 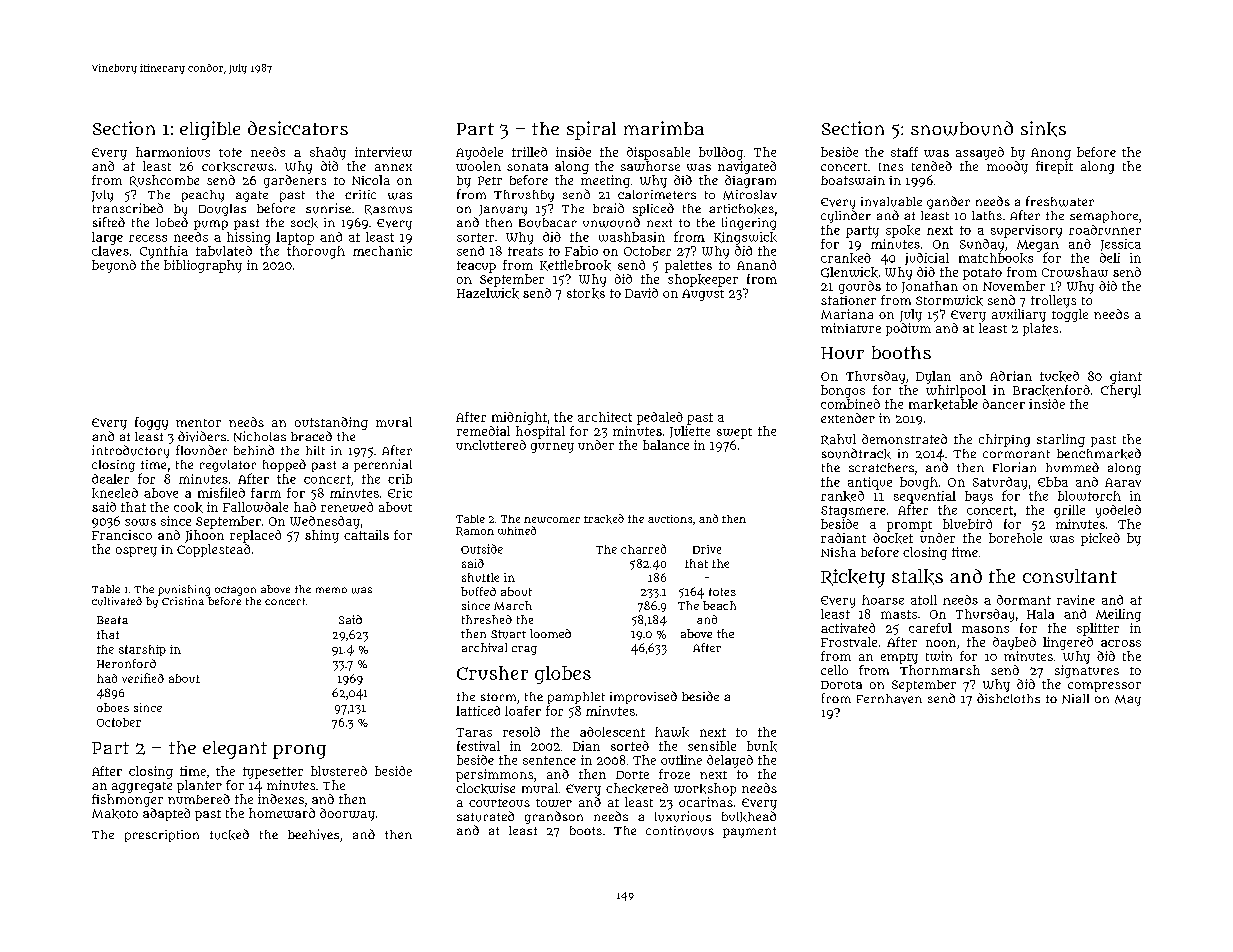 I want to click on deli, so click(x=1110, y=258).
